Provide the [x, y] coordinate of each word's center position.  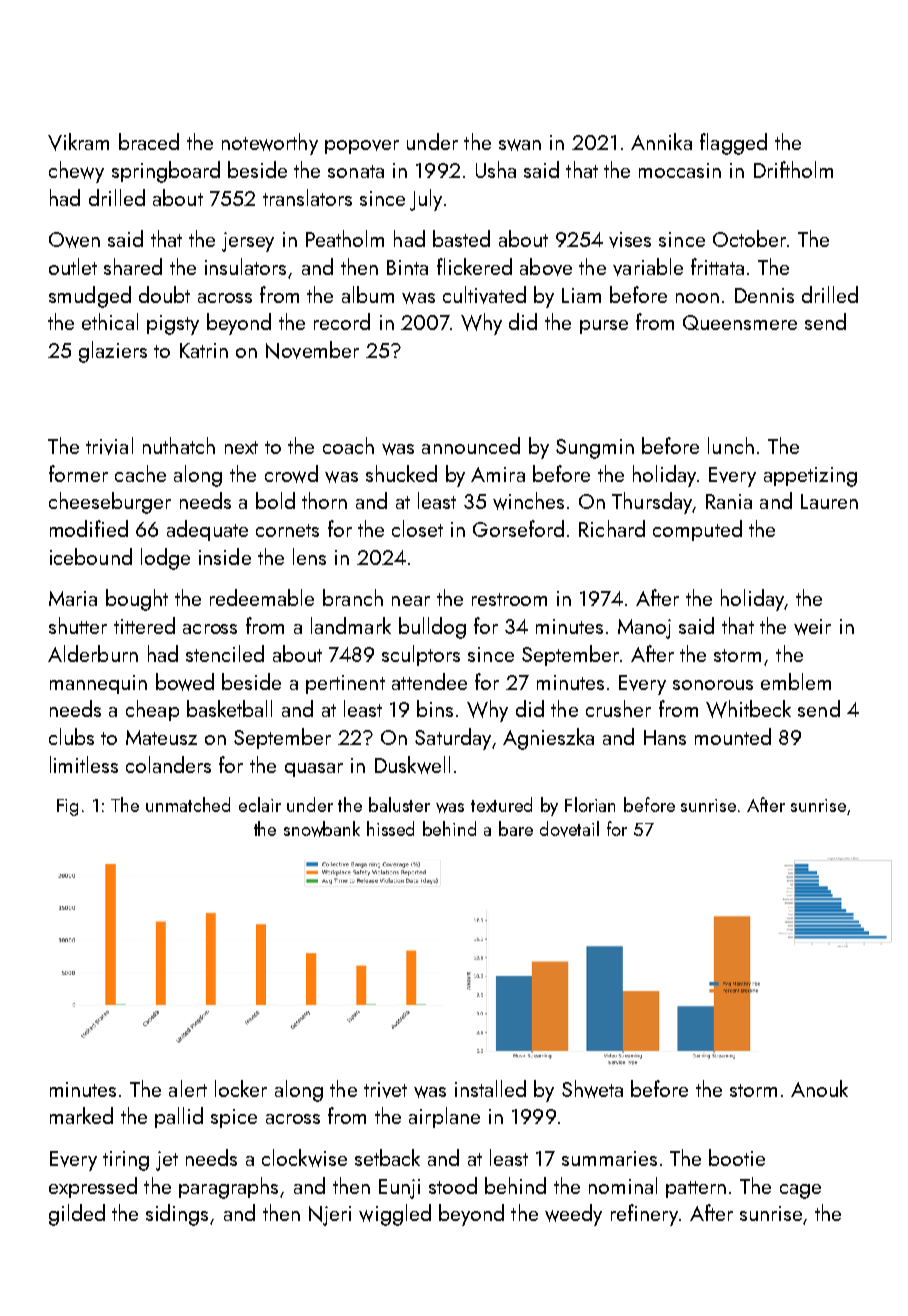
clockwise [304, 1158]
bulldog [432, 628]
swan [520, 145]
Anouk [819, 1088]
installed [490, 1088]
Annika [661, 141]
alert [188, 1088]
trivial [109, 446]
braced [149, 141]
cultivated [484, 295]
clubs [71, 736]
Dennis [764, 295]
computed [697, 530]
